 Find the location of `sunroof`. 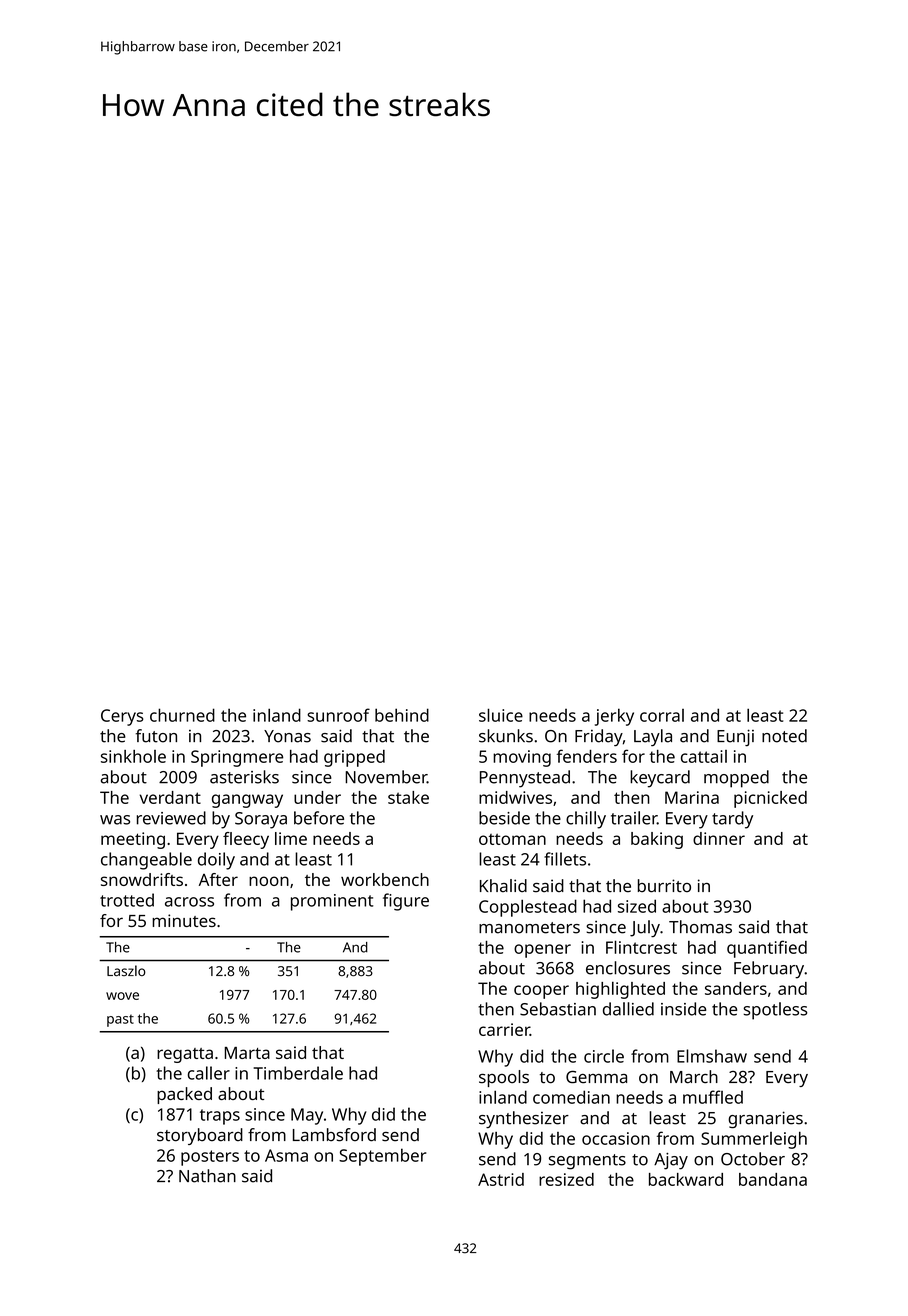

sunroof is located at coordinates (338, 715).
